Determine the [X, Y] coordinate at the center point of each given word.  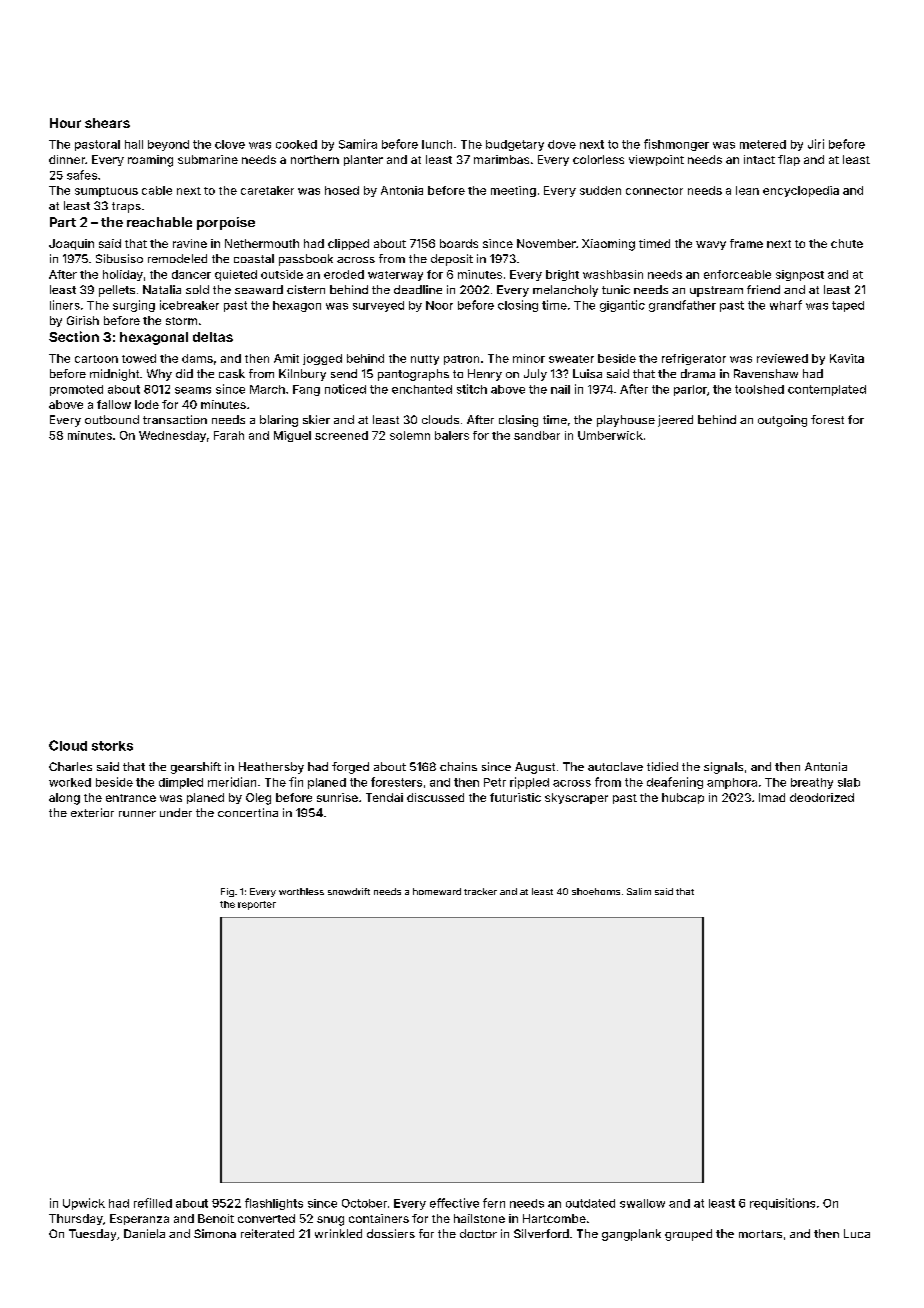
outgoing [782, 421]
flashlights [274, 1204]
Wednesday [172, 436]
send [344, 373]
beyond [168, 145]
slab [849, 782]
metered [763, 144]
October [364, 1203]
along [64, 799]
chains [458, 766]
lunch [437, 144]
